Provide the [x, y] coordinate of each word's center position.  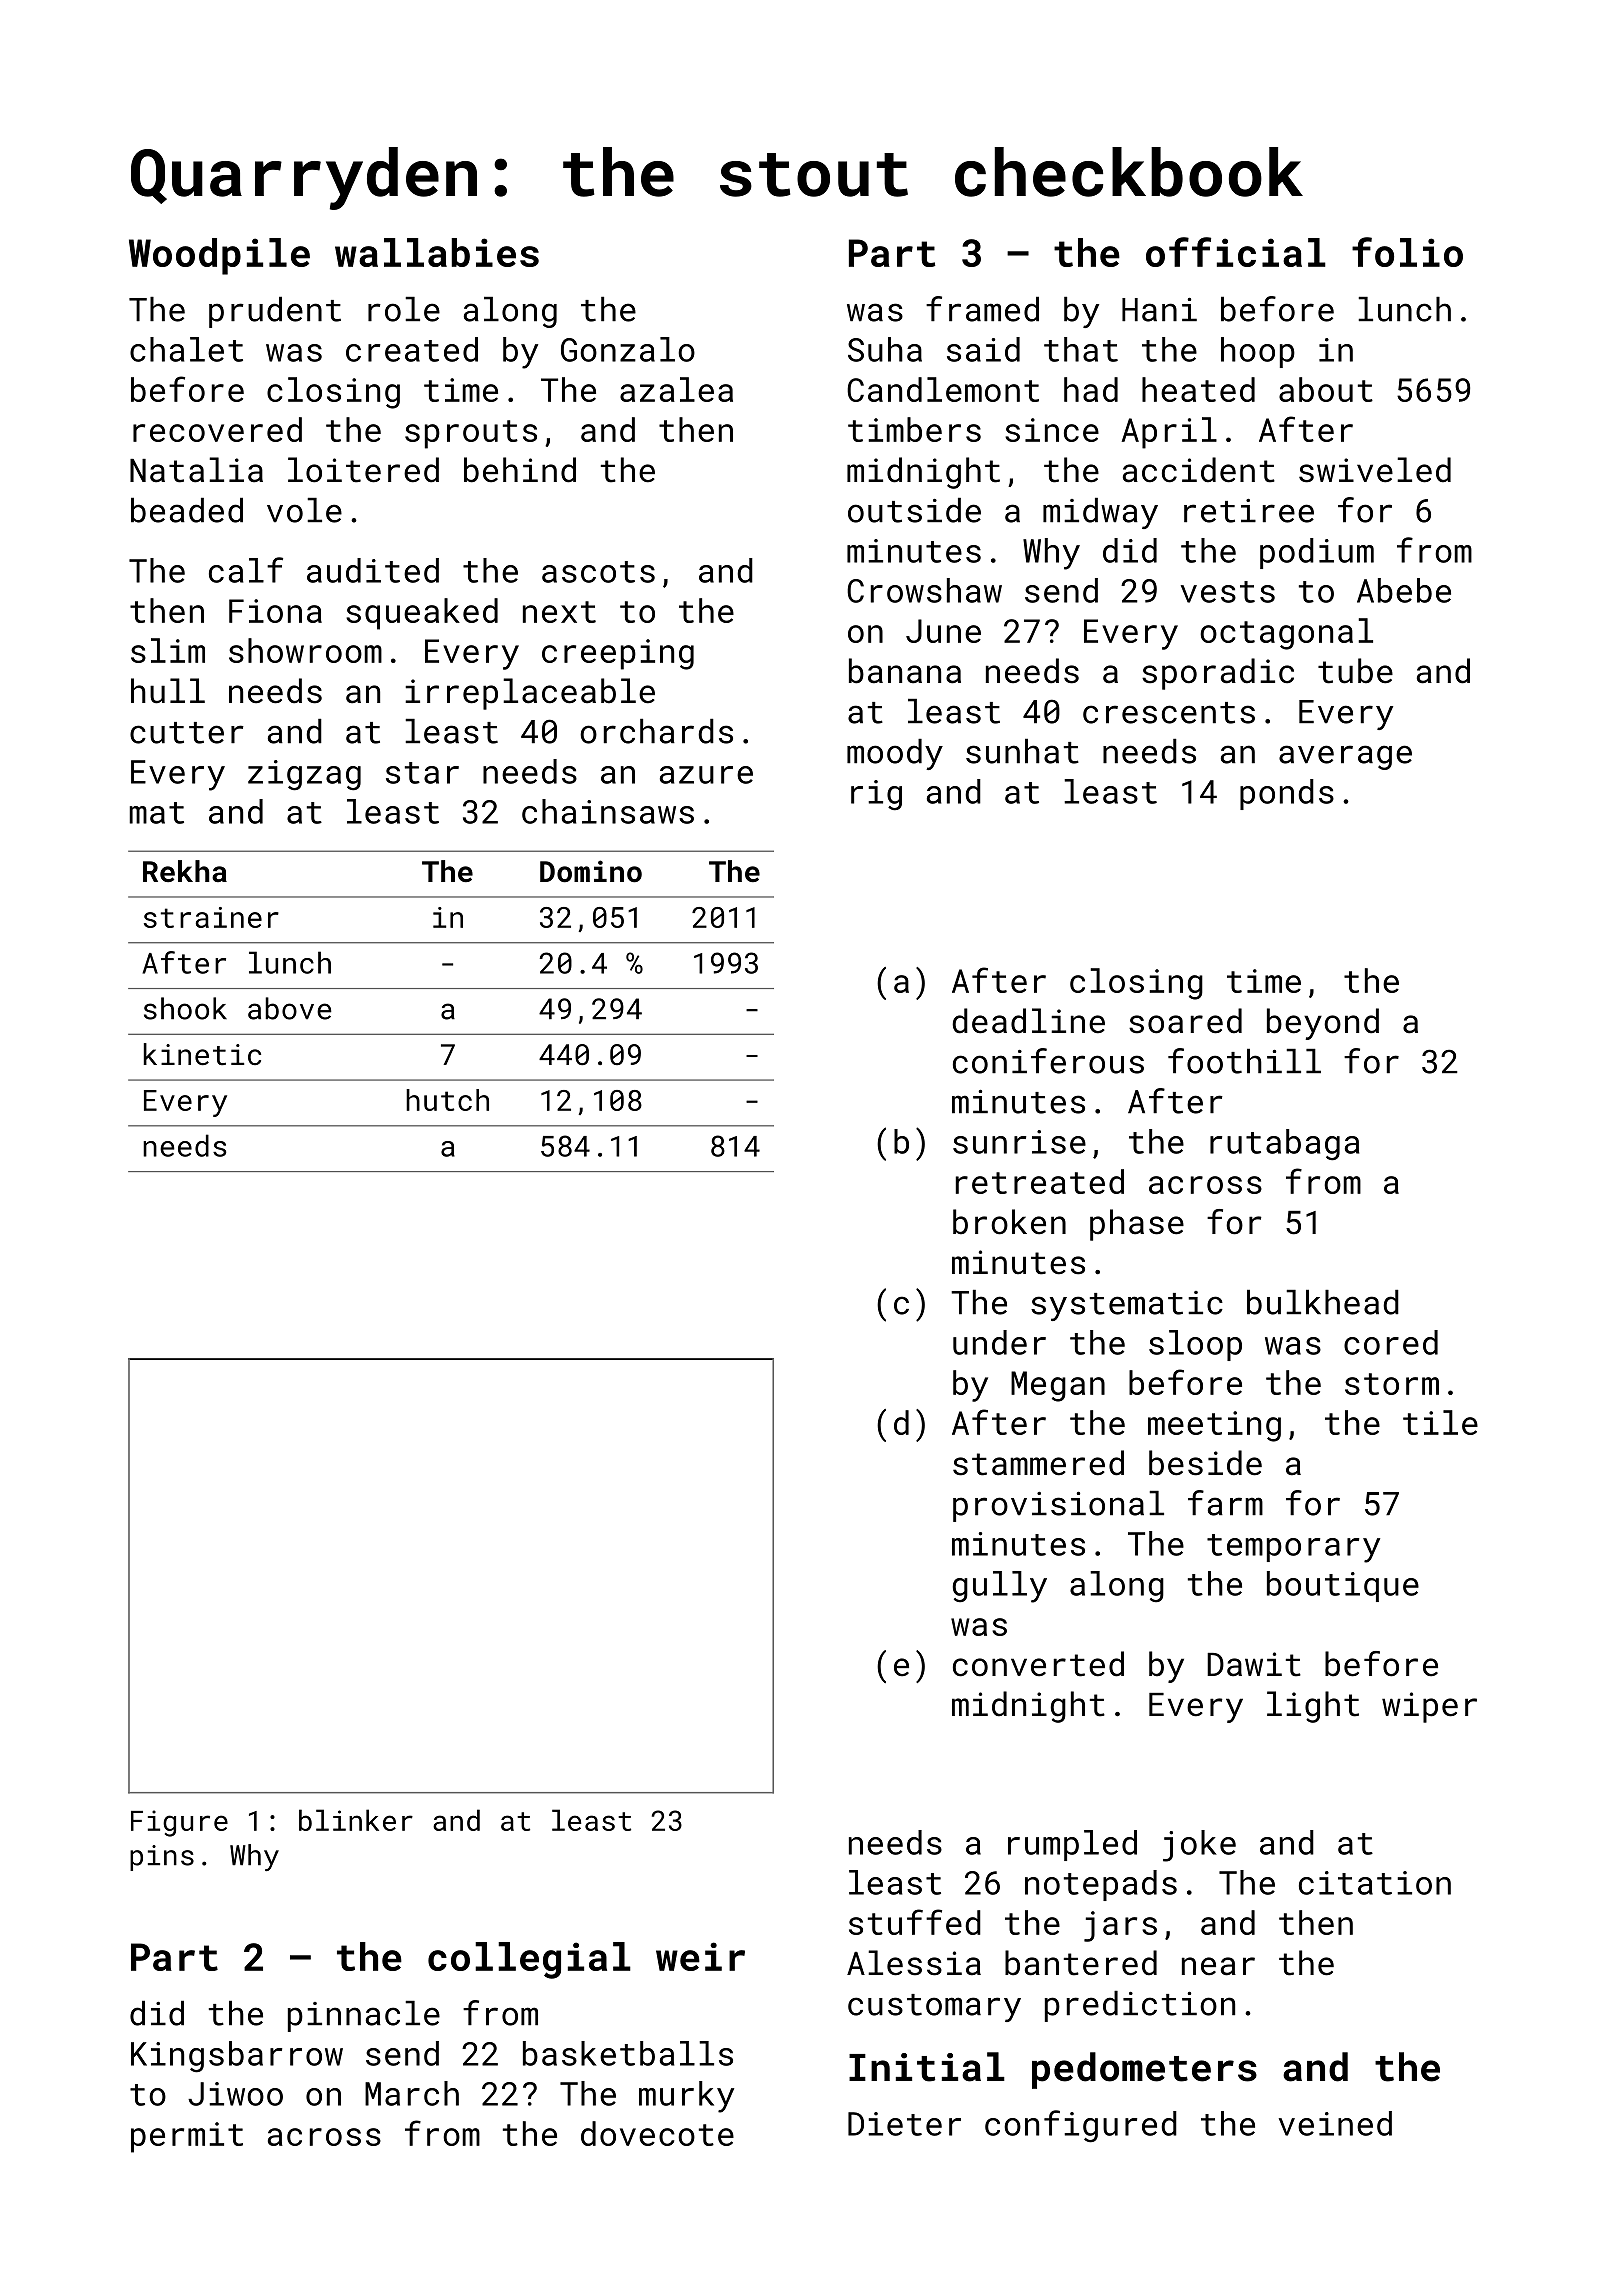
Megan [1058, 1386]
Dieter [904, 2124]
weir [700, 1956]
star [422, 773]
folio [1407, 252]
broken [1009, 1222]
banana [905, 671]
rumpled [1072, 1845]
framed [982, 309]
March [412, 2093]
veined [1335, 2123]
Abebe [1404, 590]
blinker [356, 1820]
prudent [275, 312]
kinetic [202, 1054]
